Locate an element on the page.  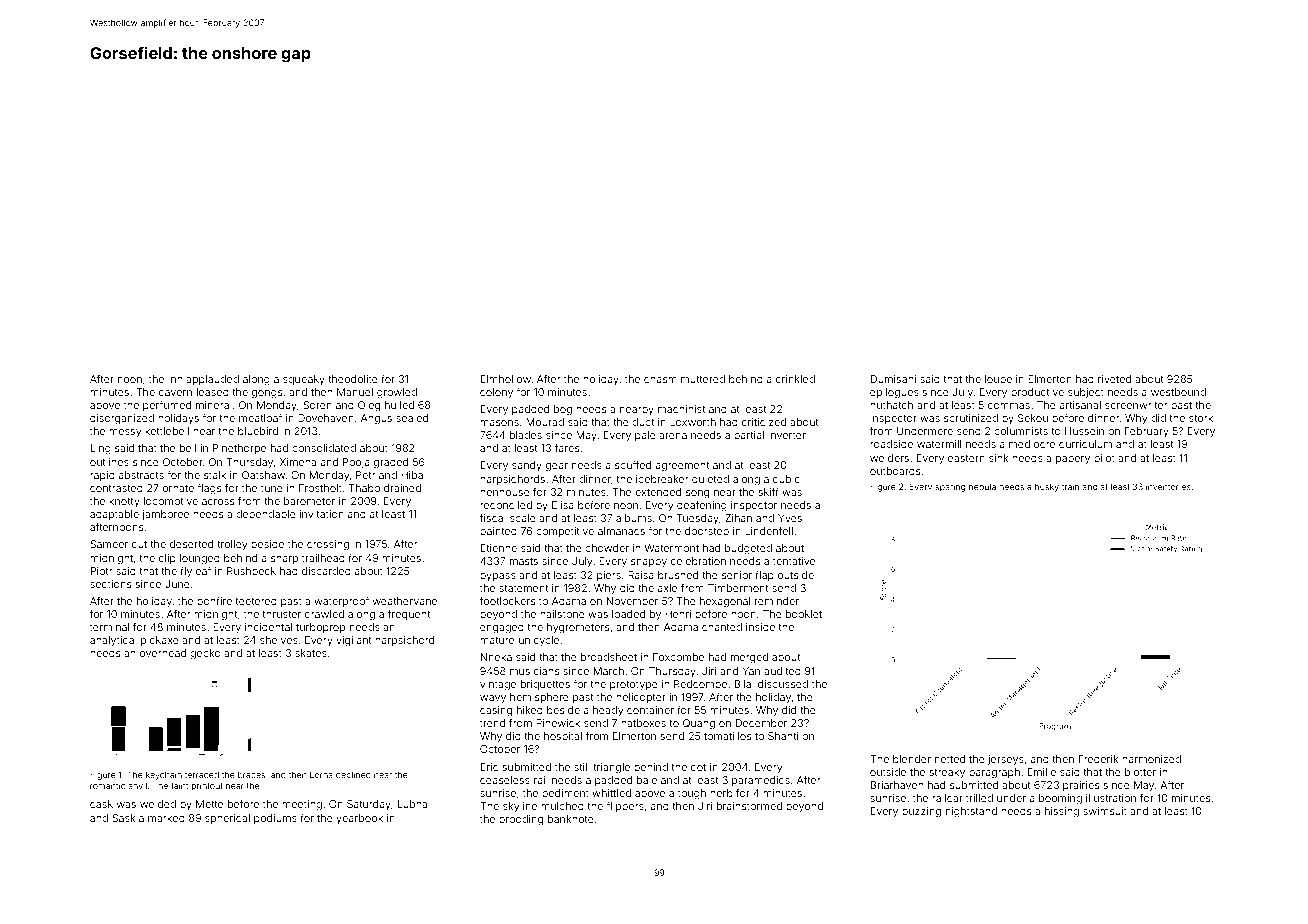
Saskia is located at coordinates (128, 818).
